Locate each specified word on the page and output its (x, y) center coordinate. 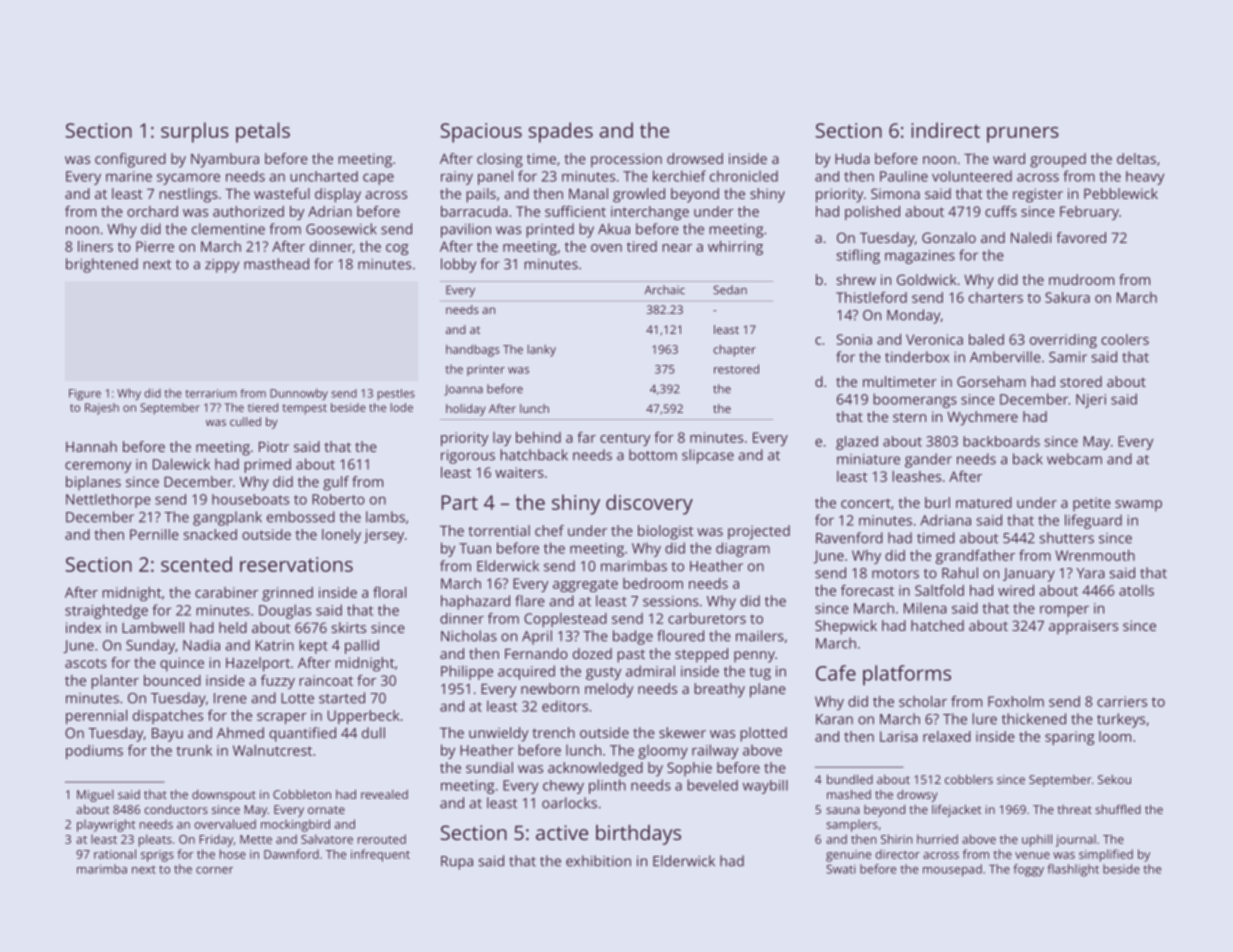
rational (115, 854)
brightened (102, 265)
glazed (857, 443)
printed (550, 230)
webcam (1074, 459)
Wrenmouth (1095, 555)
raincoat (326, 680)
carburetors (707, 618)
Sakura (1067, 297)
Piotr (274, 446)
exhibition (598, 861)
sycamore (188, 179)
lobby (458, 265)
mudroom (1081, 279)
